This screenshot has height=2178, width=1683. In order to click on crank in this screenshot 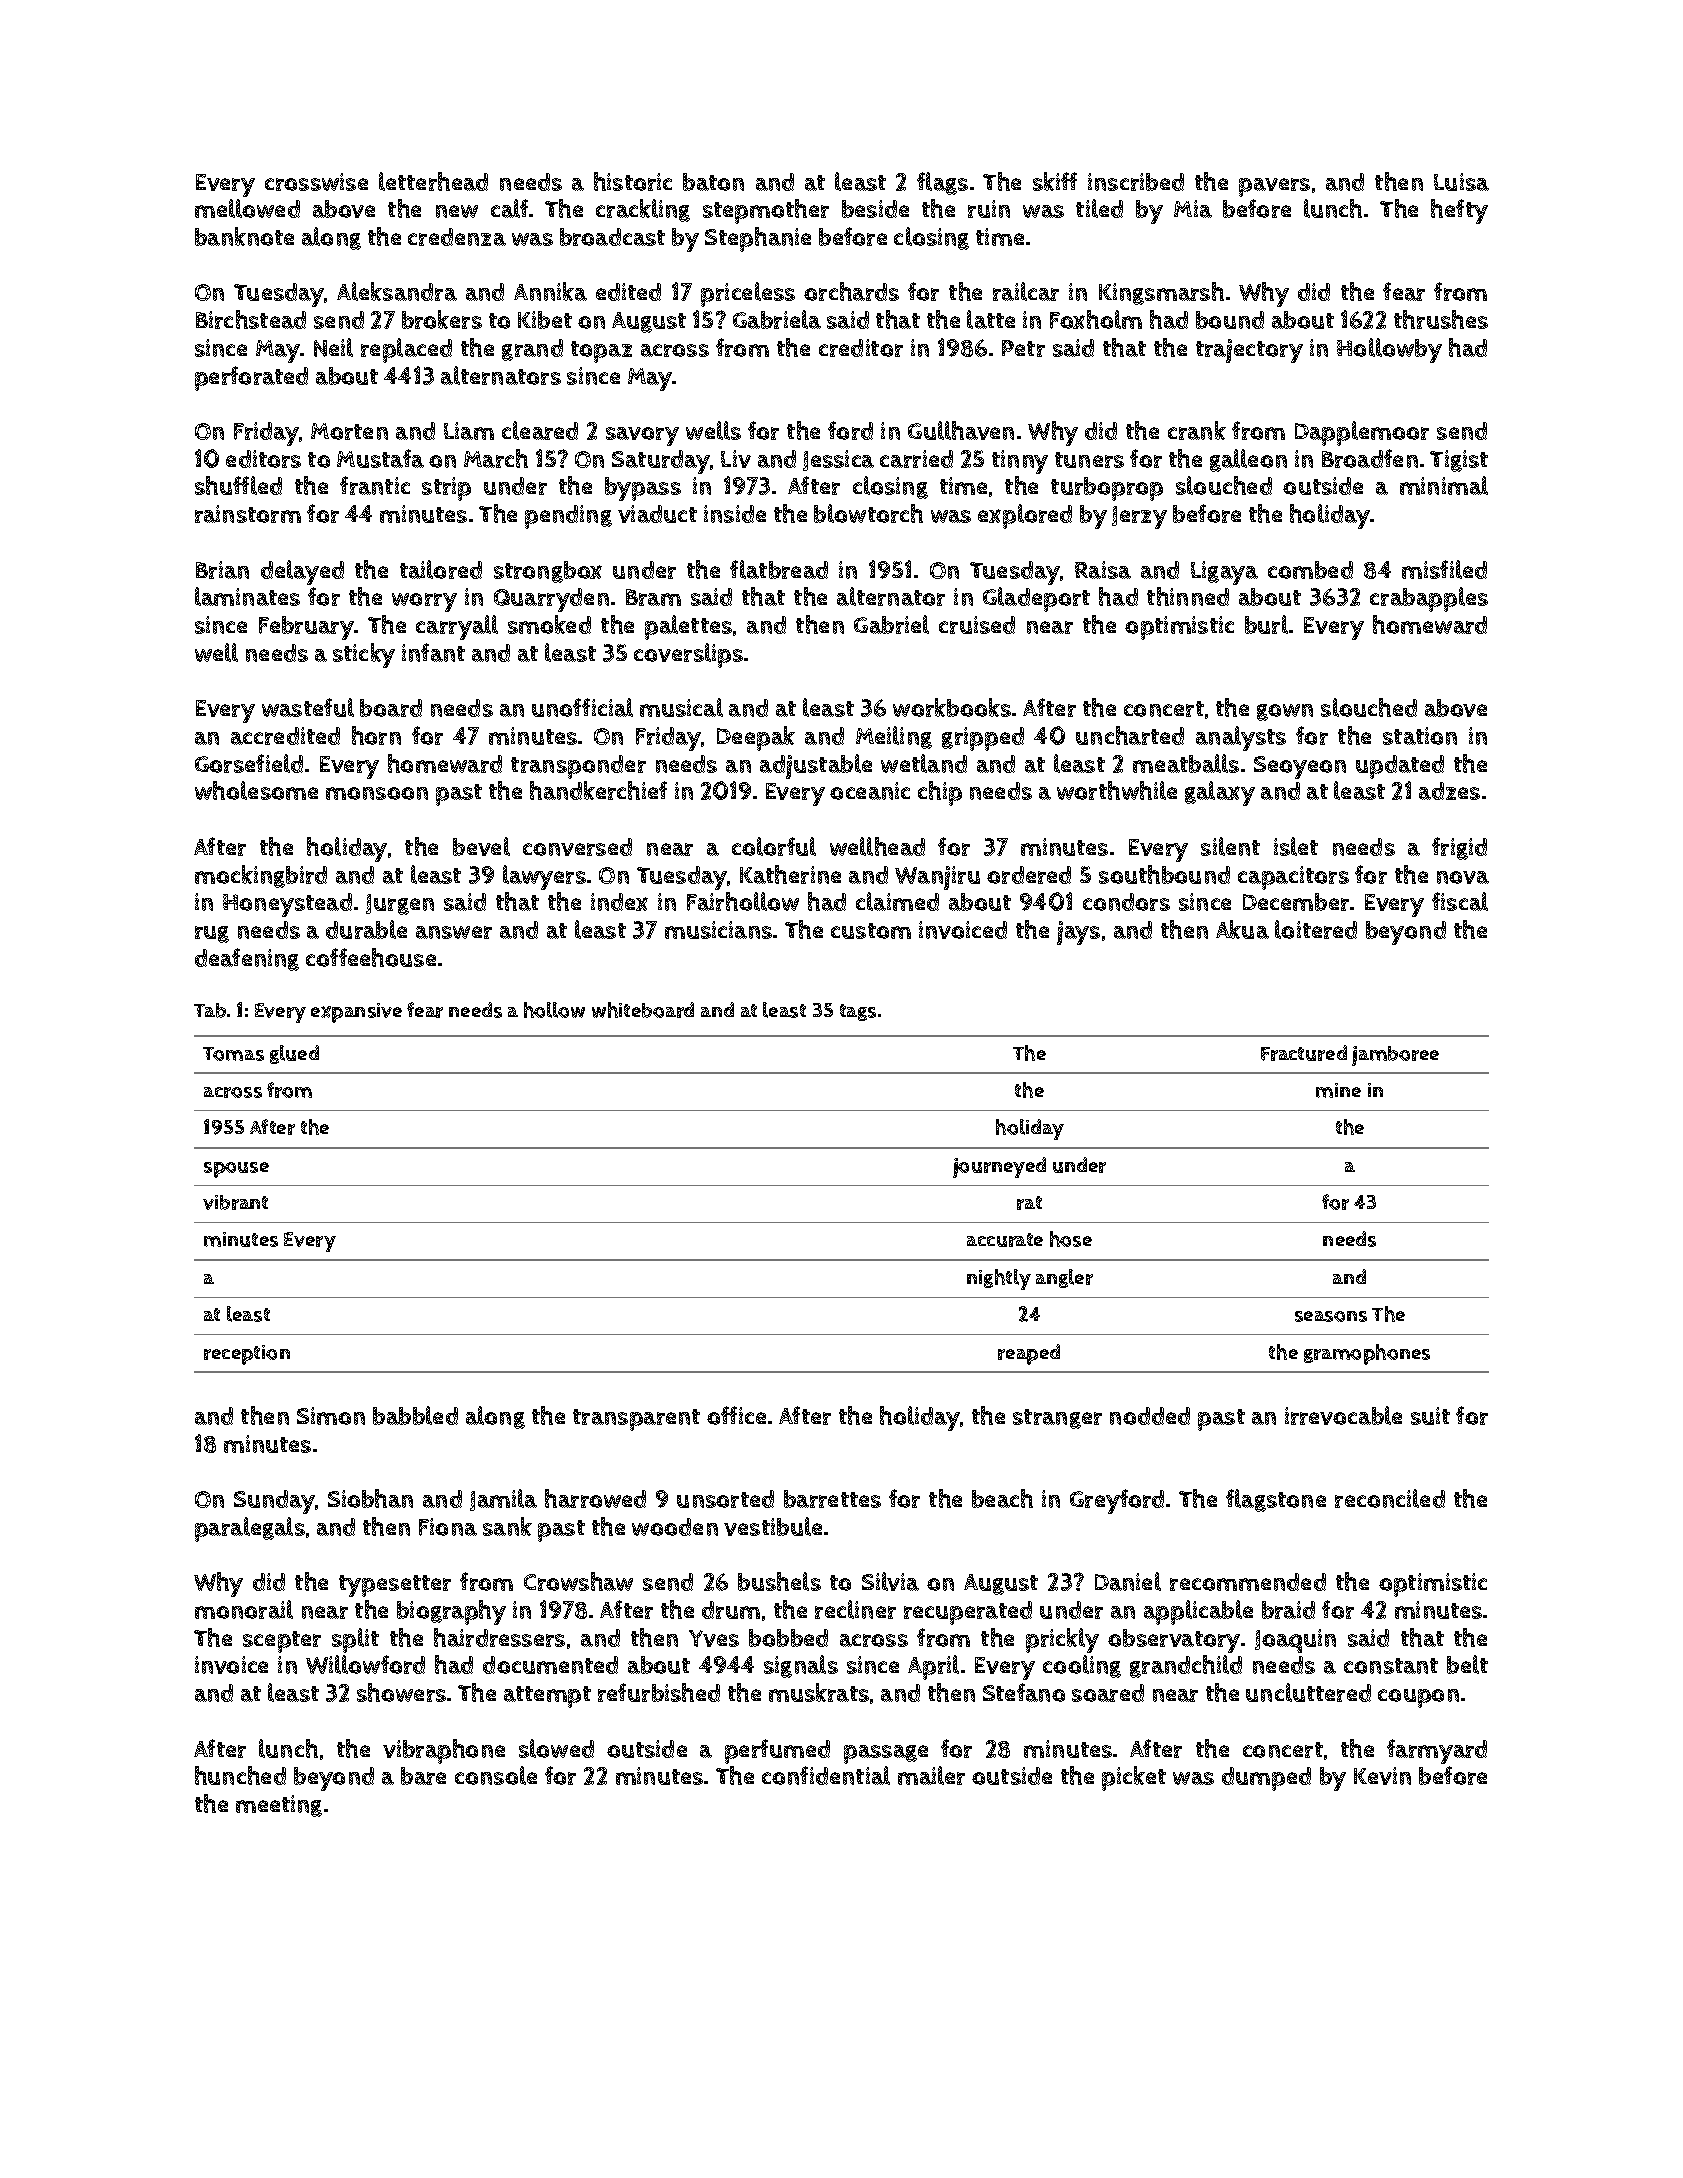, I will do `click(1197, 430)`.
